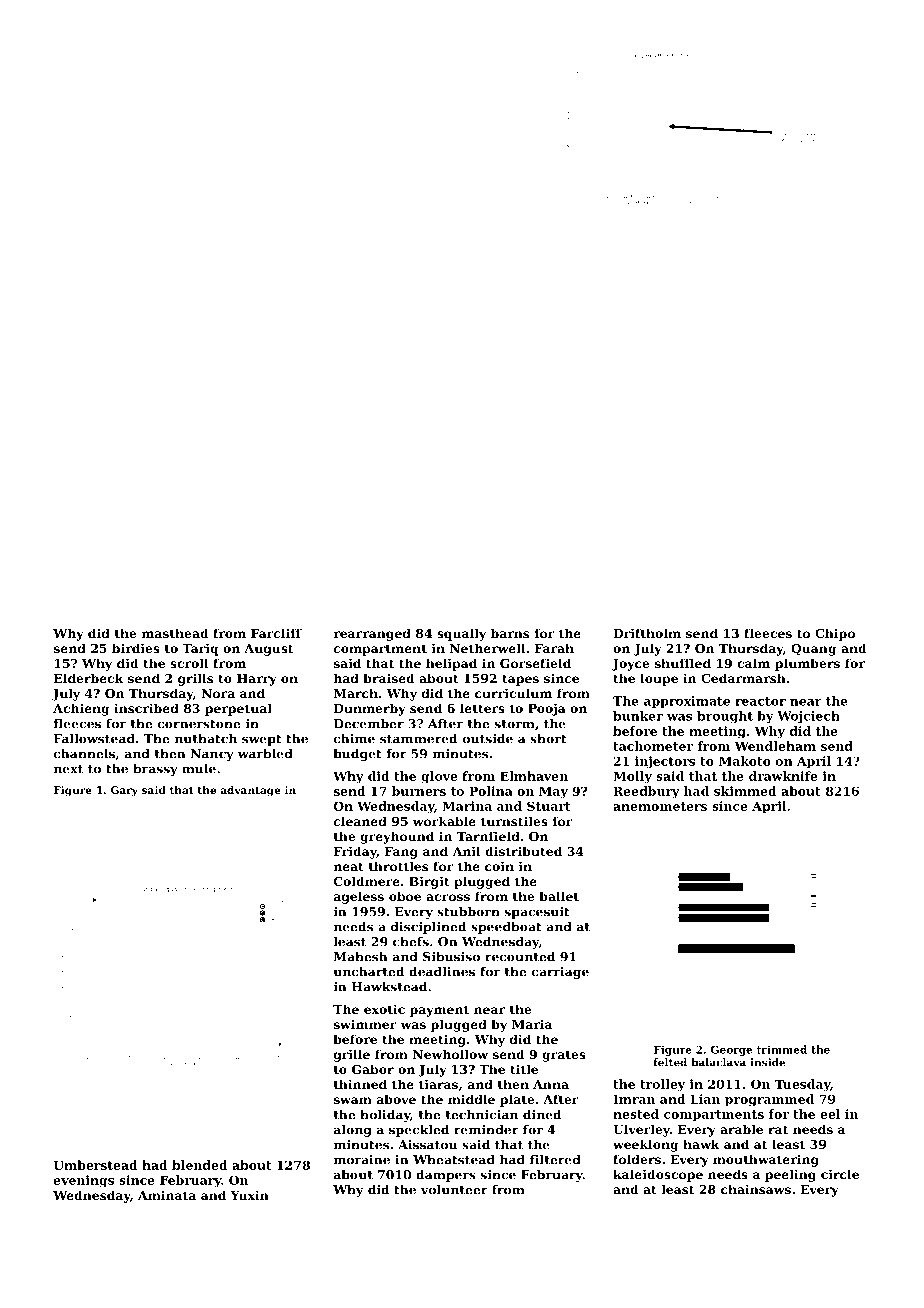 The image size is (924, 1308). I want to click on Chipo, so click(835, 634).
